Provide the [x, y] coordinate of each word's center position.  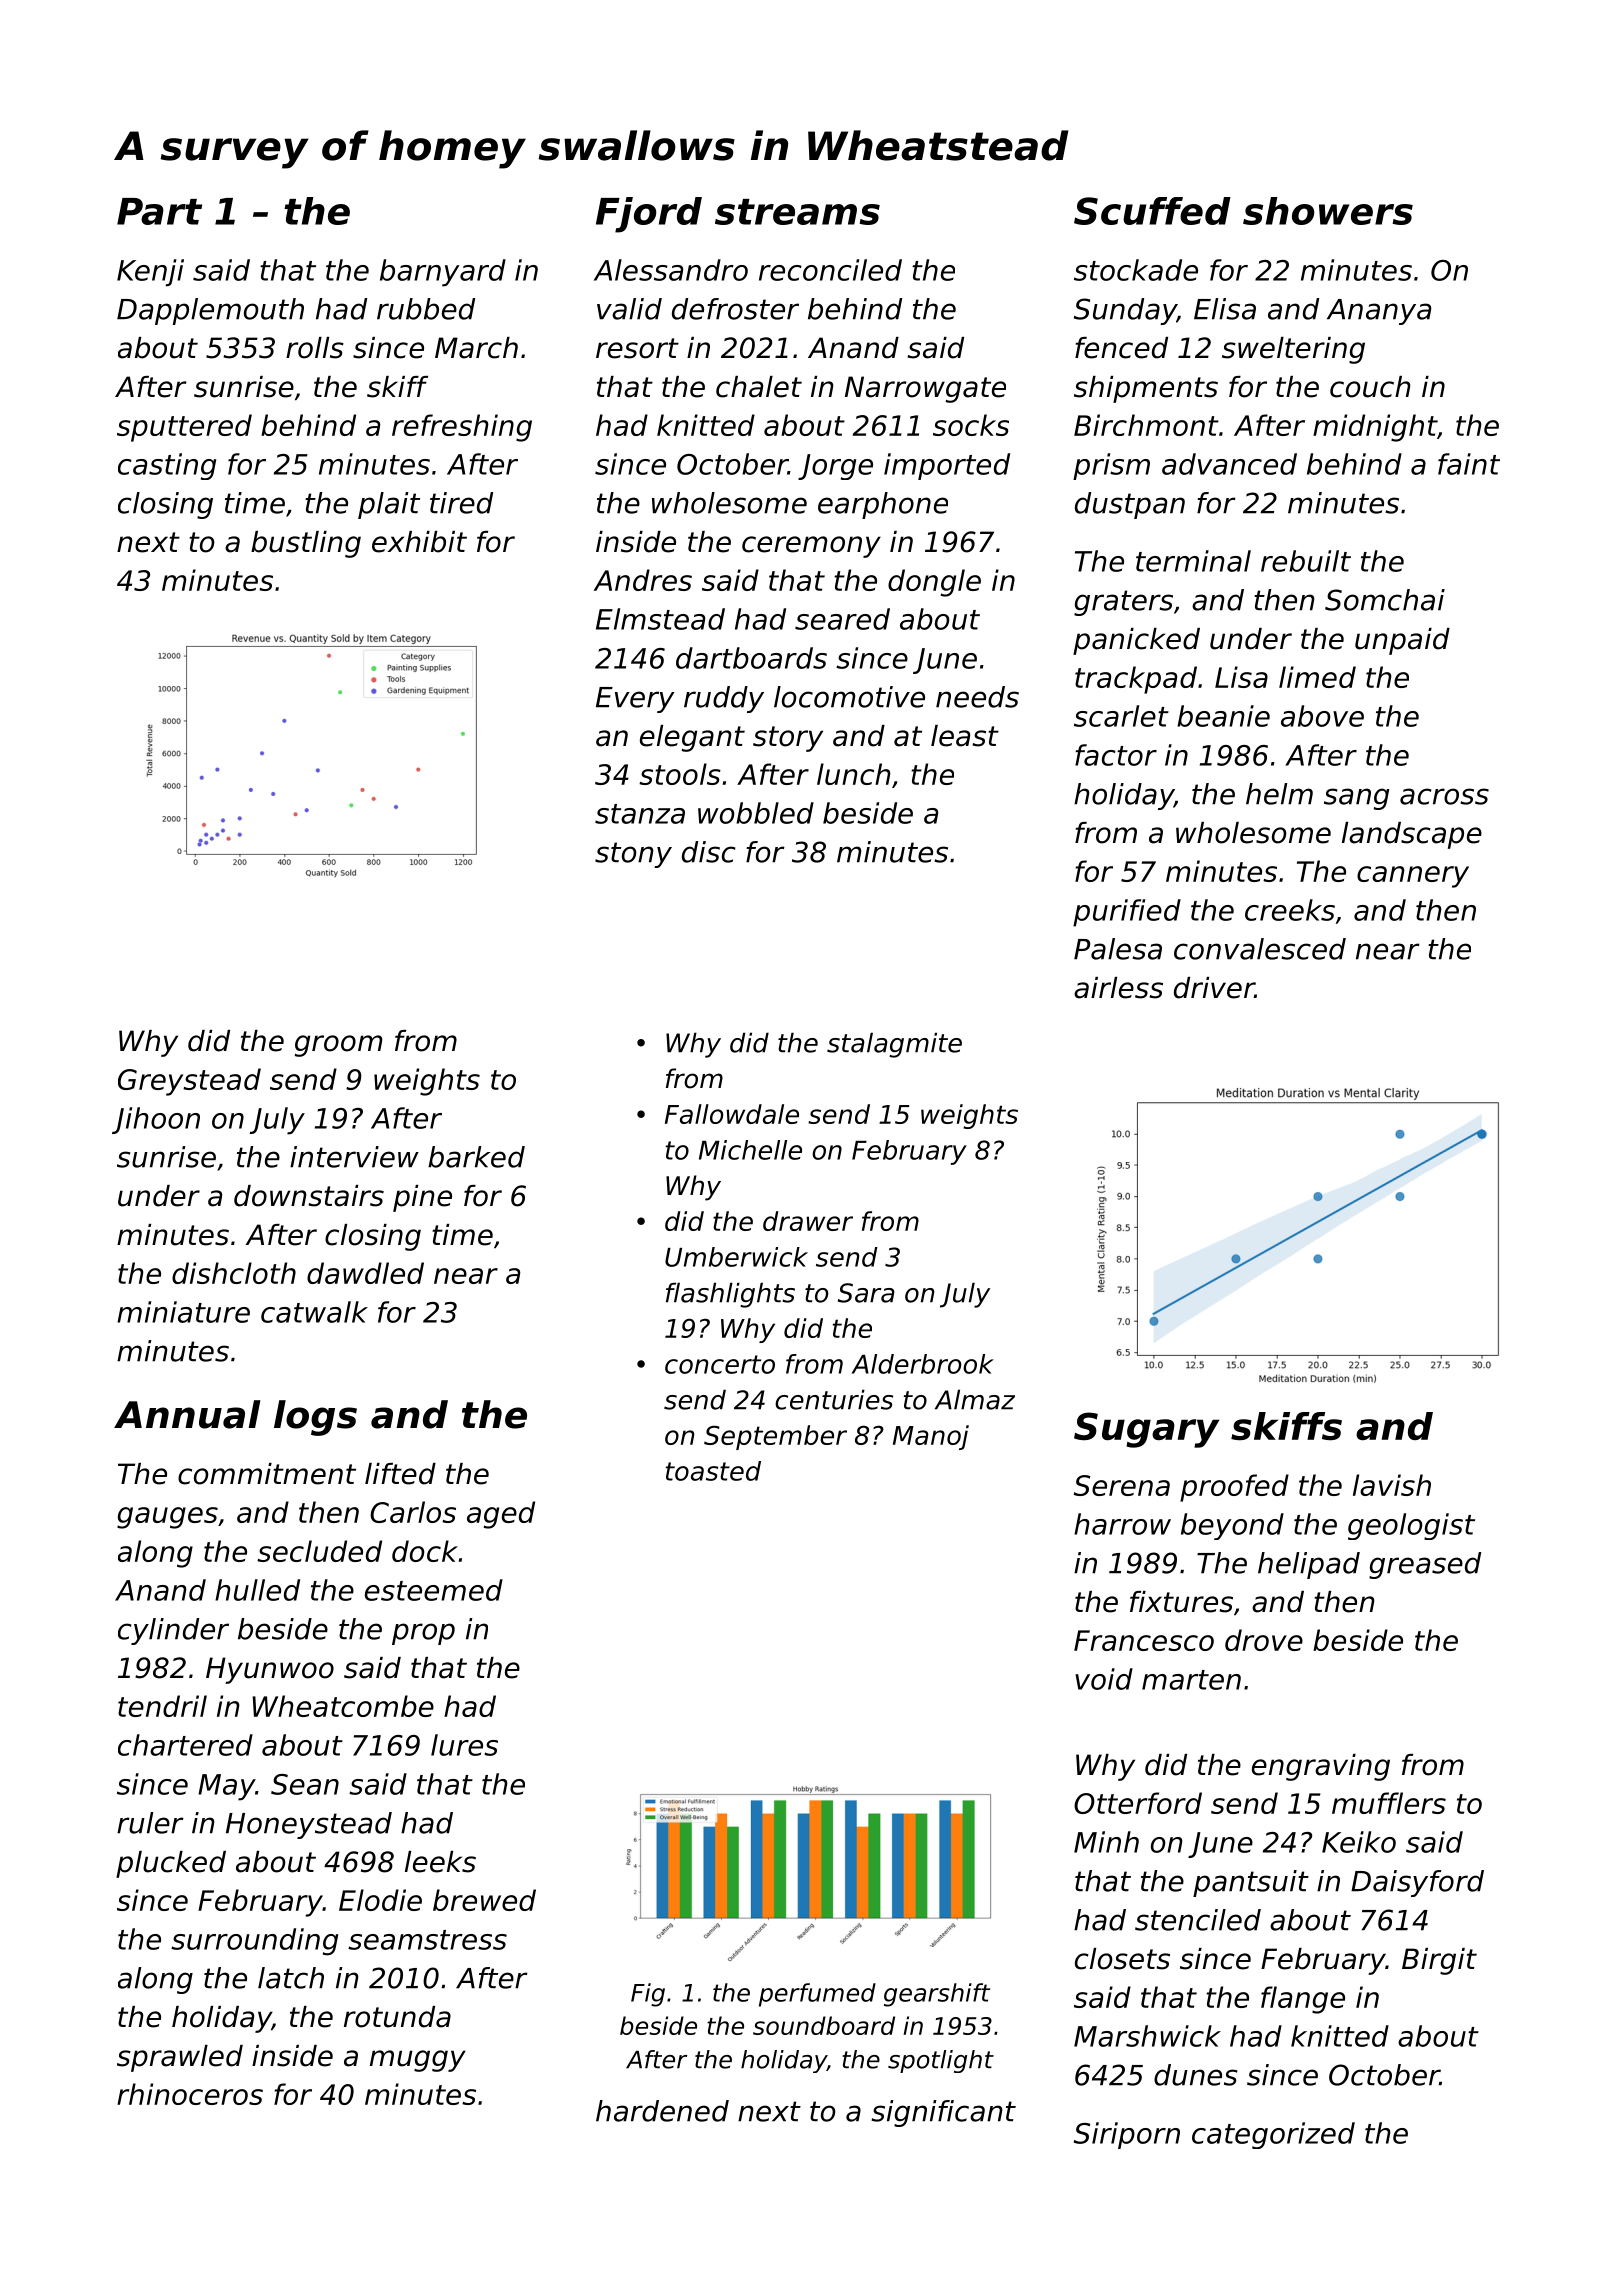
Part [159, 211]
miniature [183, 1312]
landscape [1412, 835]
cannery [1413, 877]
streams [797, 212]
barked [476, 1157]
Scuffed [1152, 211]
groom [338, 1046]
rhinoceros [190, 2094]
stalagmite [894, 1045]
